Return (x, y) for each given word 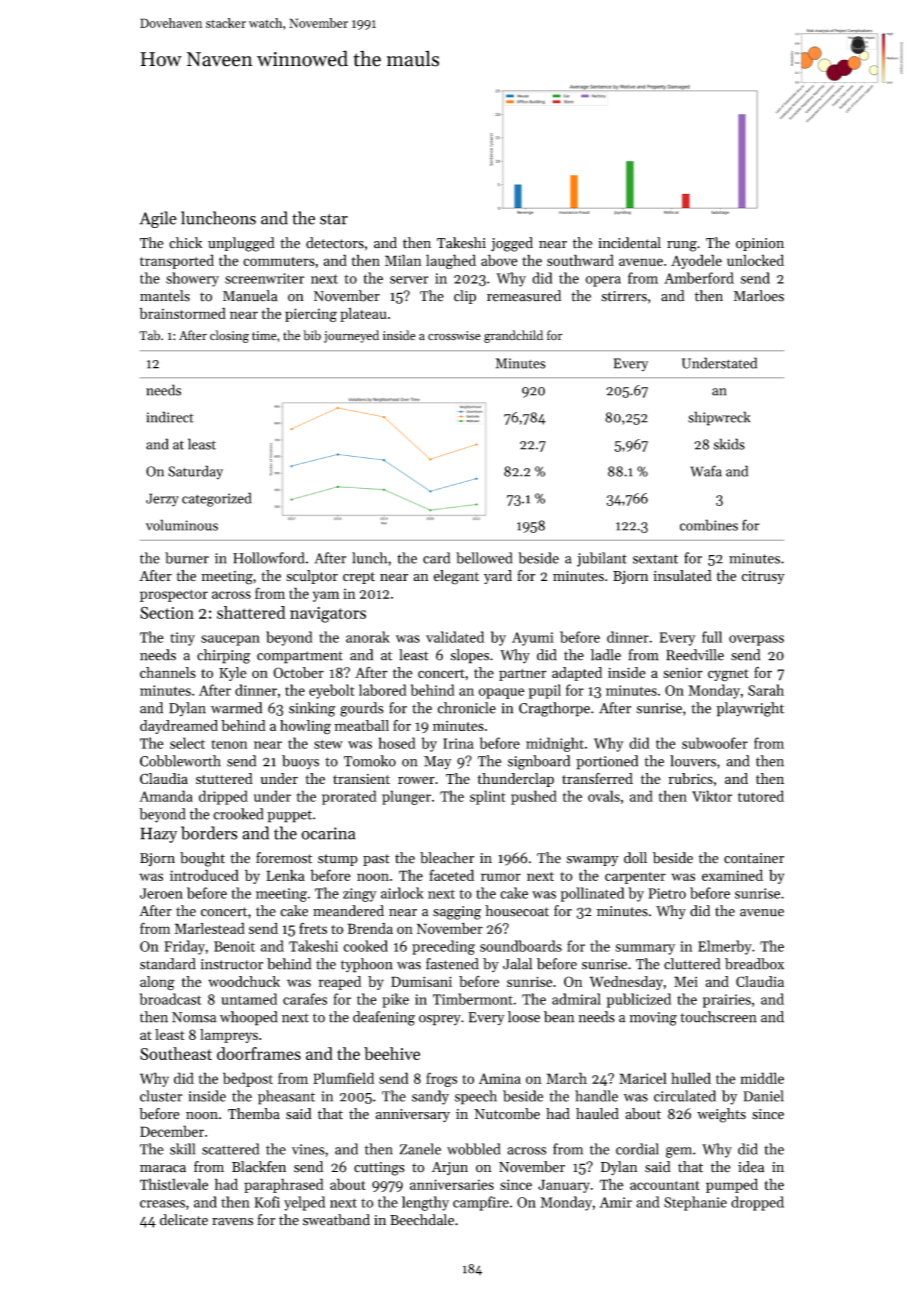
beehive (392, 1053)
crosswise (454, 336)
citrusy (763, 577)
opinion (760, 244)
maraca (163, 1169)
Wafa (706, 471)
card (436, 558)
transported (177, 261)
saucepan (230, 640)
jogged (512, 244)
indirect (170, 417)
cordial (637, 1149)
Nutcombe (507, 1114)
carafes (305, 999)
